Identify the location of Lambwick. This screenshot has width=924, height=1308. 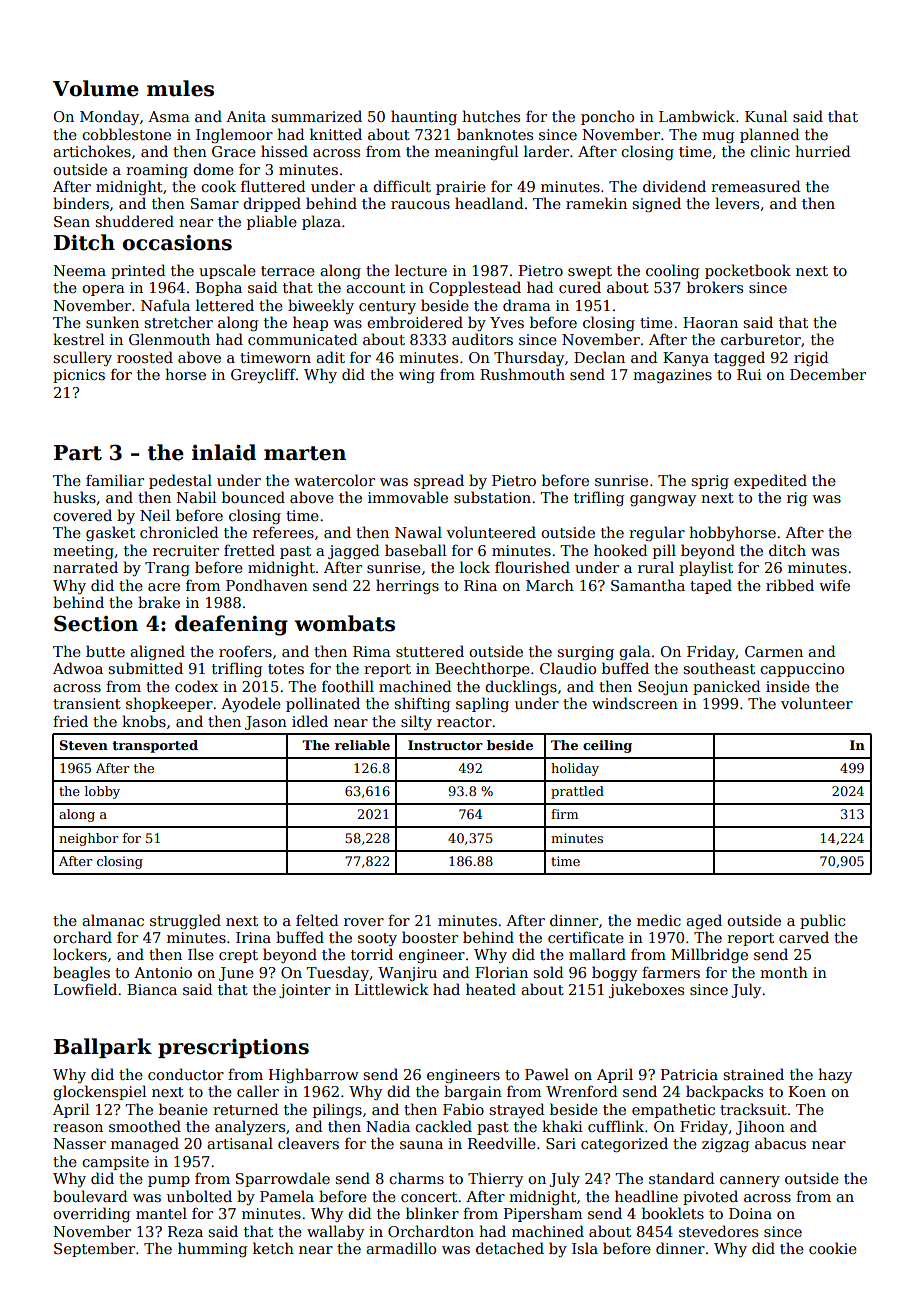
(697, 116).
